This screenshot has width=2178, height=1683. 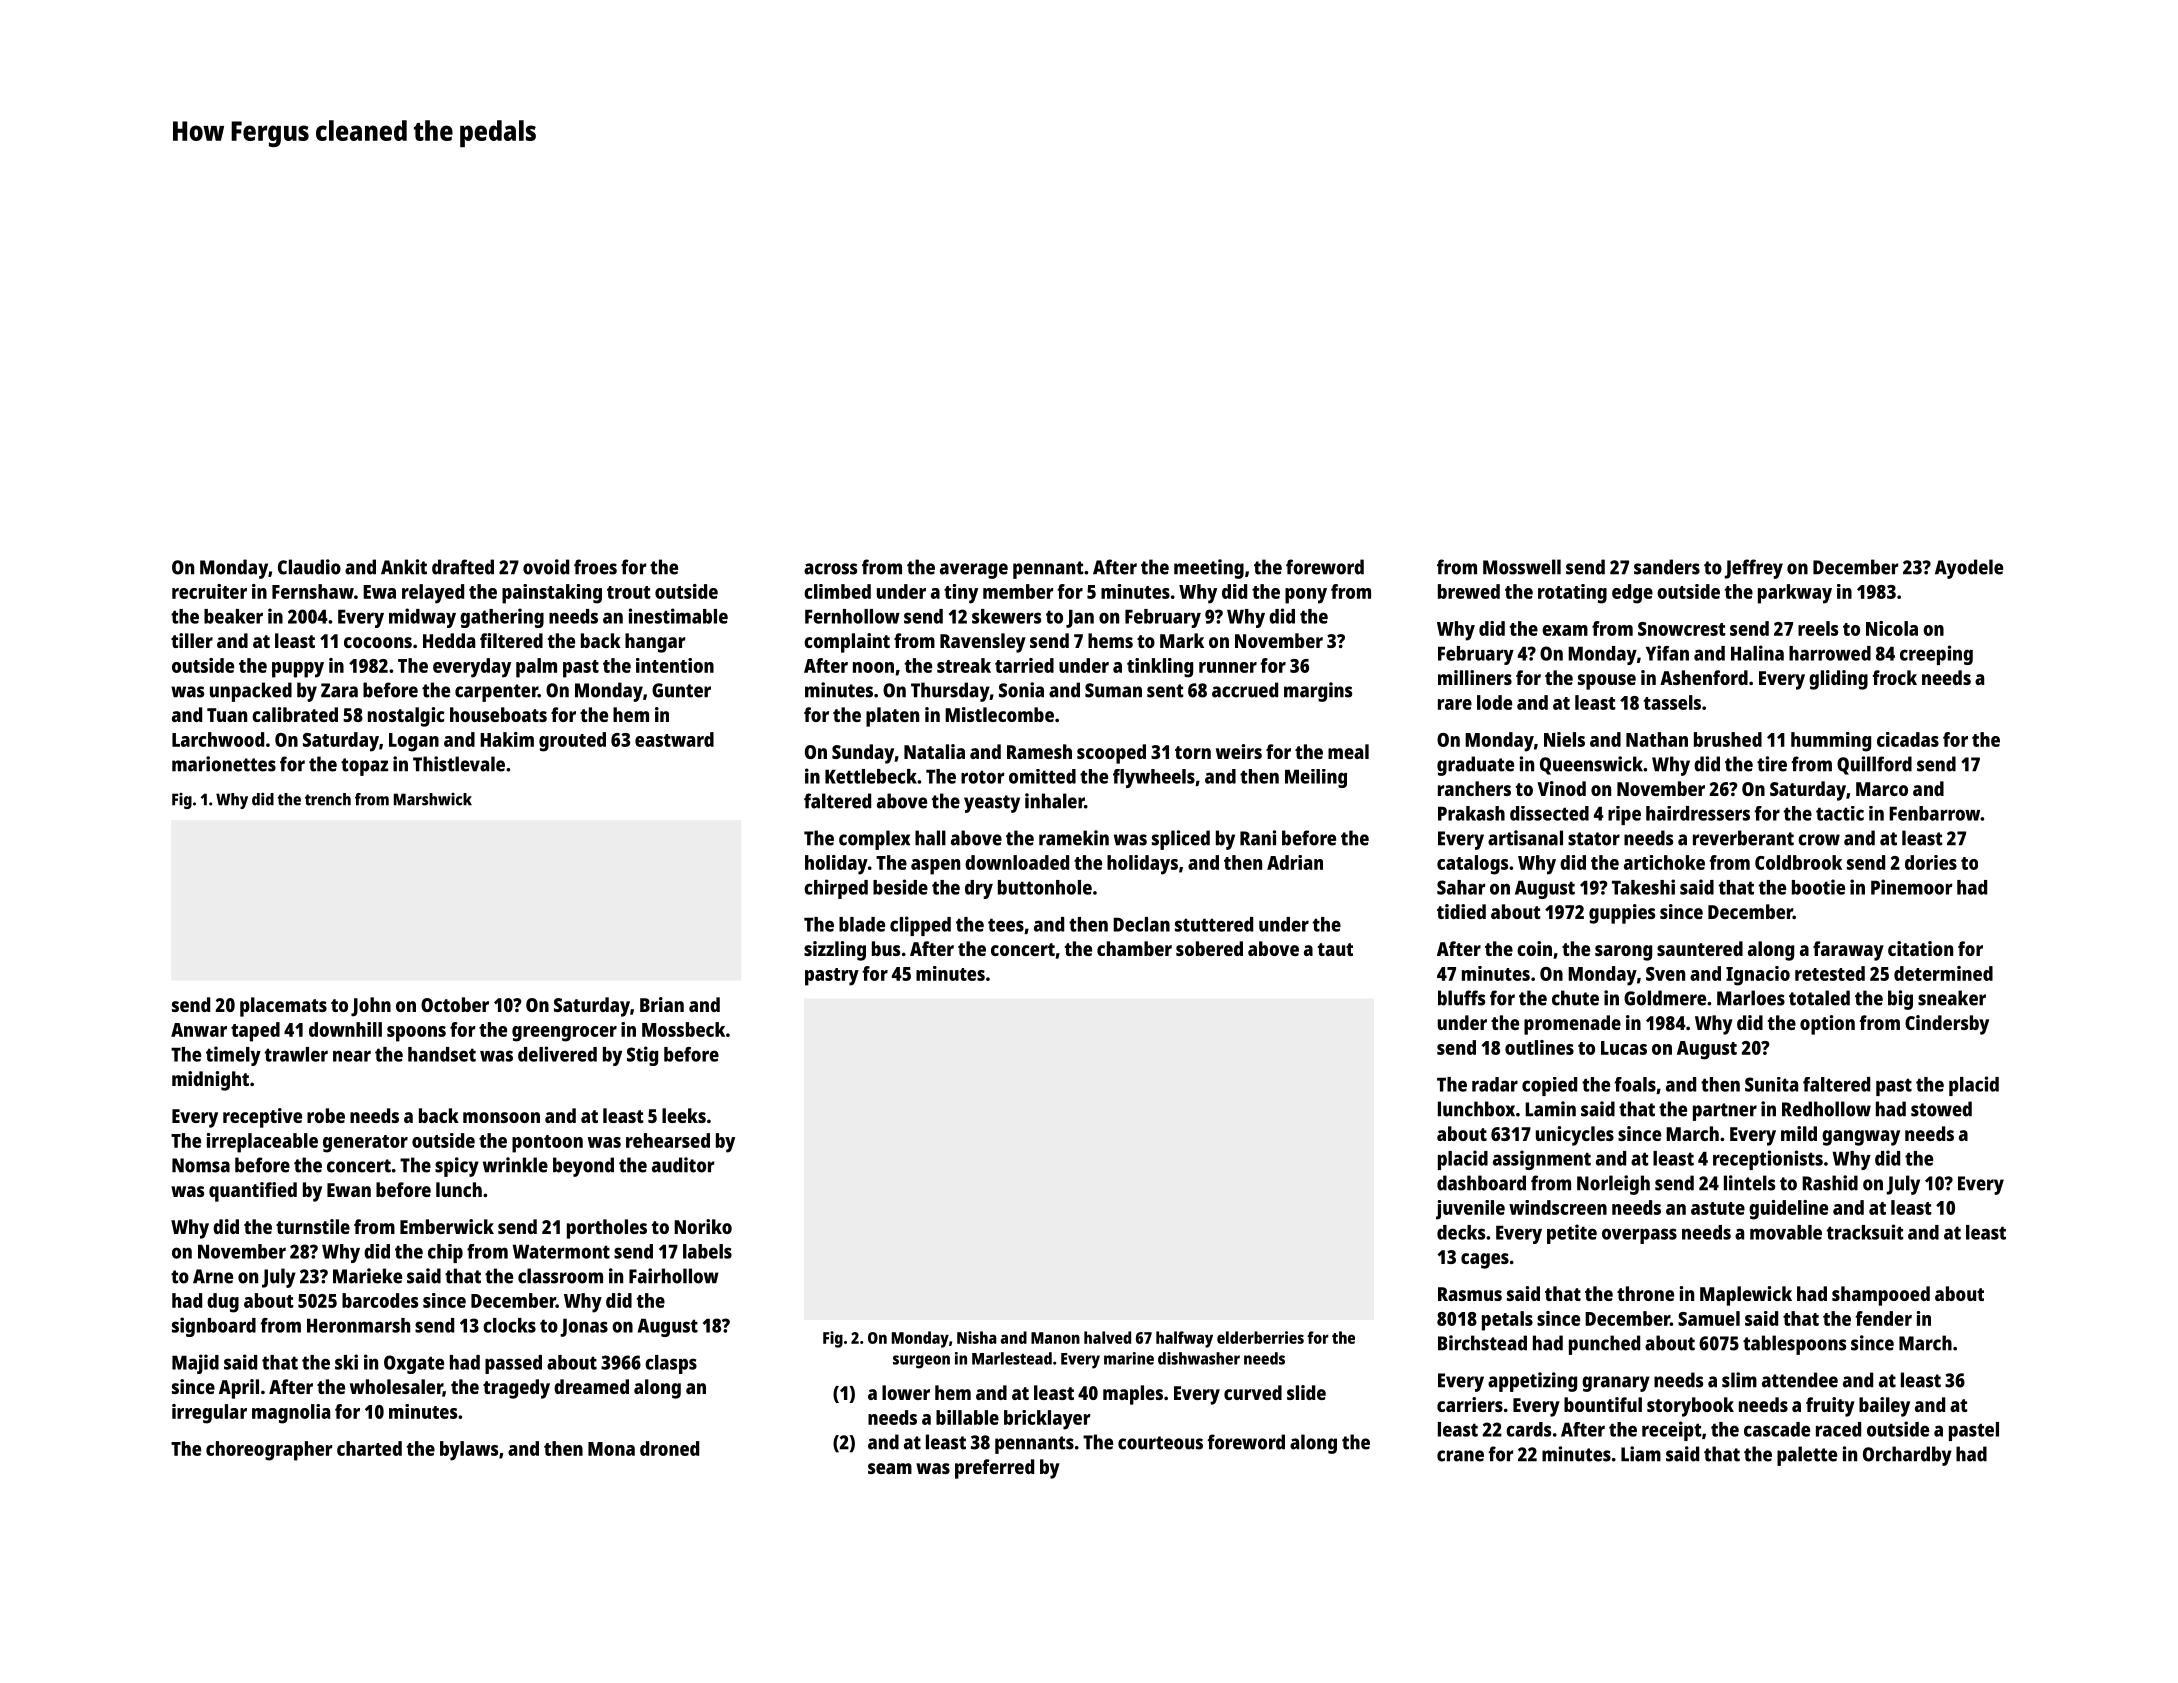 What do you see at coordinates (1461, 1232) in the screenshot?
I see `decks` at bounding box center [1461, 1232].
